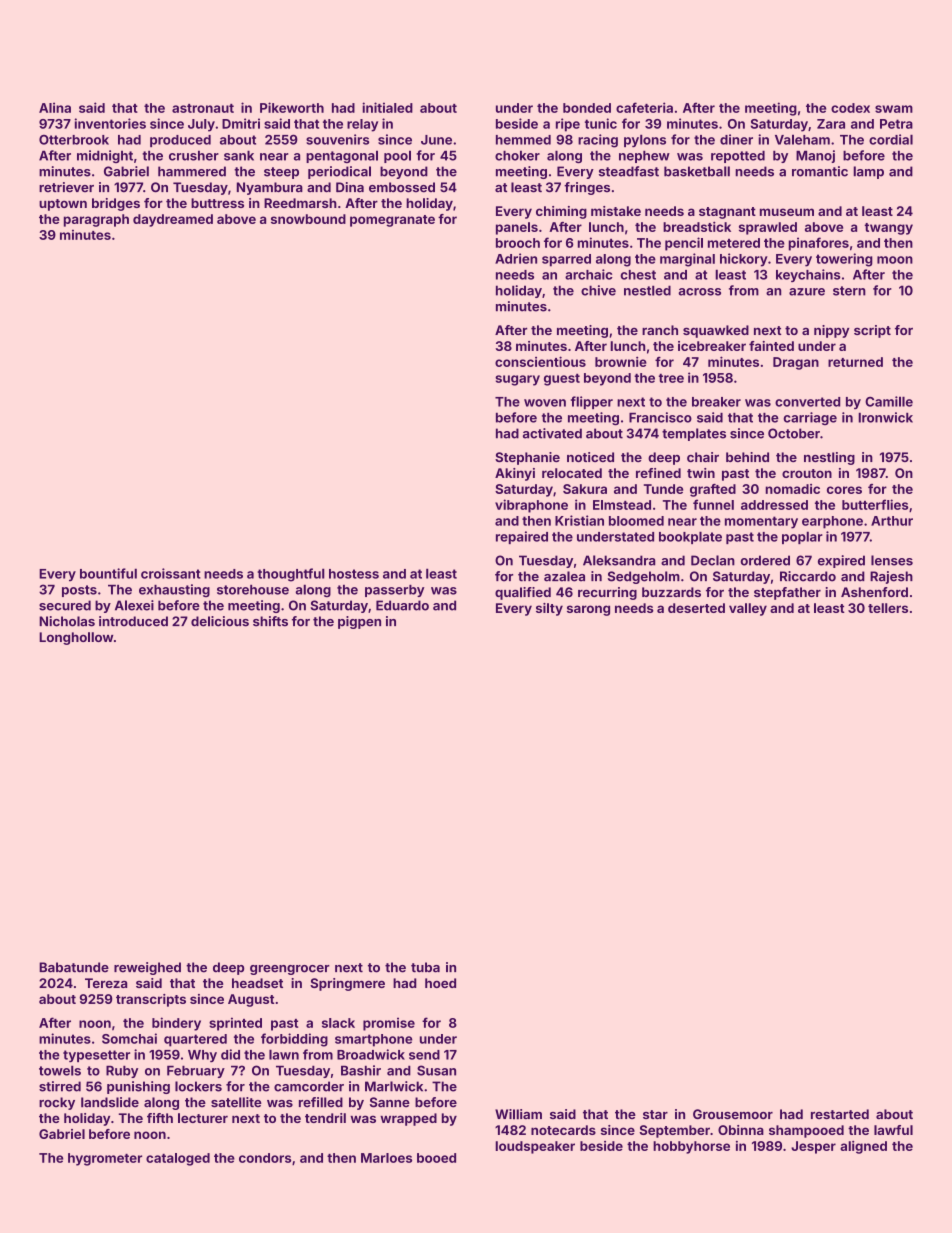 The image size is (952, 1233). I want to click on hobbyhorse, so click(691, 1147).
